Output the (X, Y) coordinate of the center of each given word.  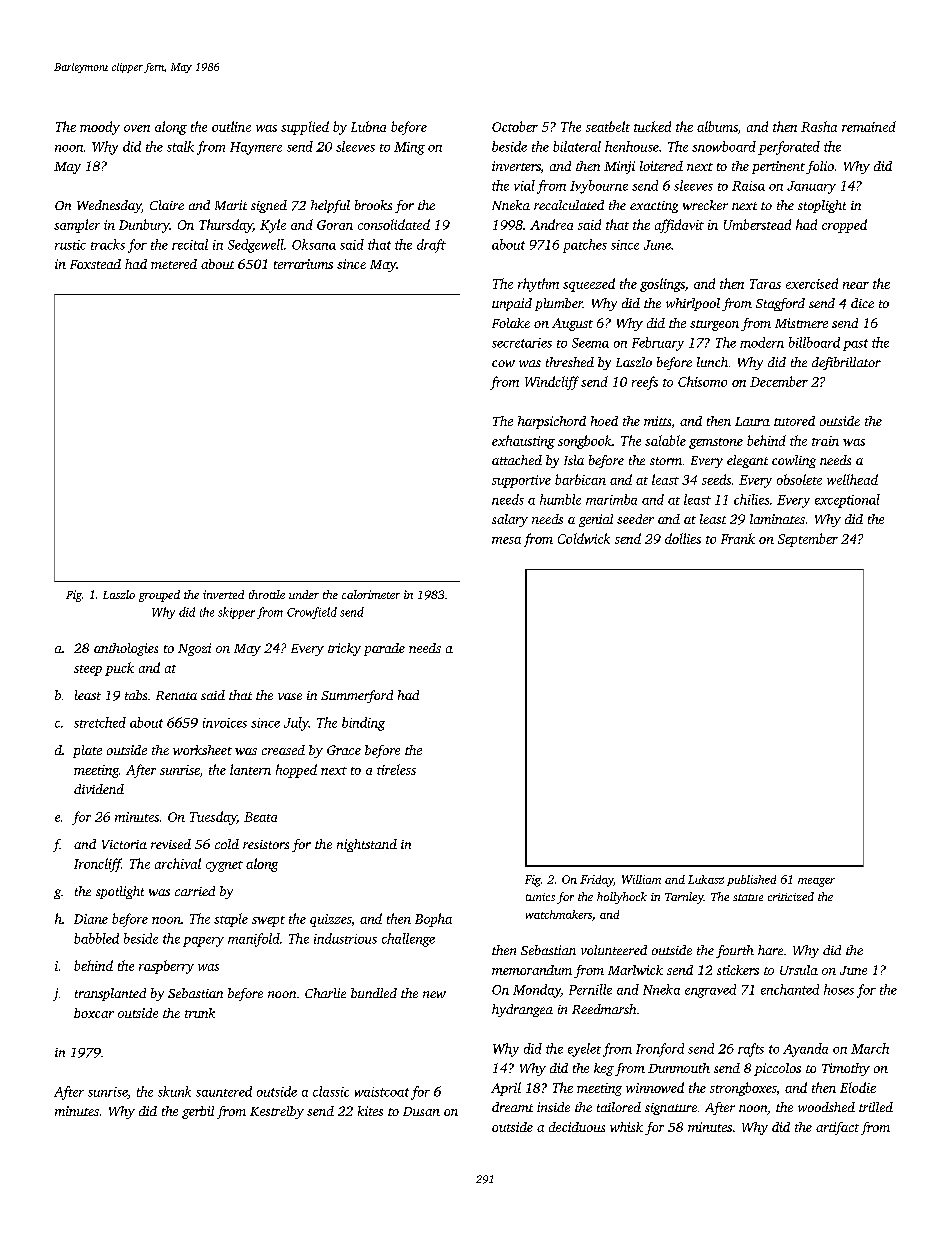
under (304, 594)
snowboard (724, 146)
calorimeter (371, 594)
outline (231, 126)
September (808, 540)
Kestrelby (277, 1112)
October (515, 126)
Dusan (421, 1111)
